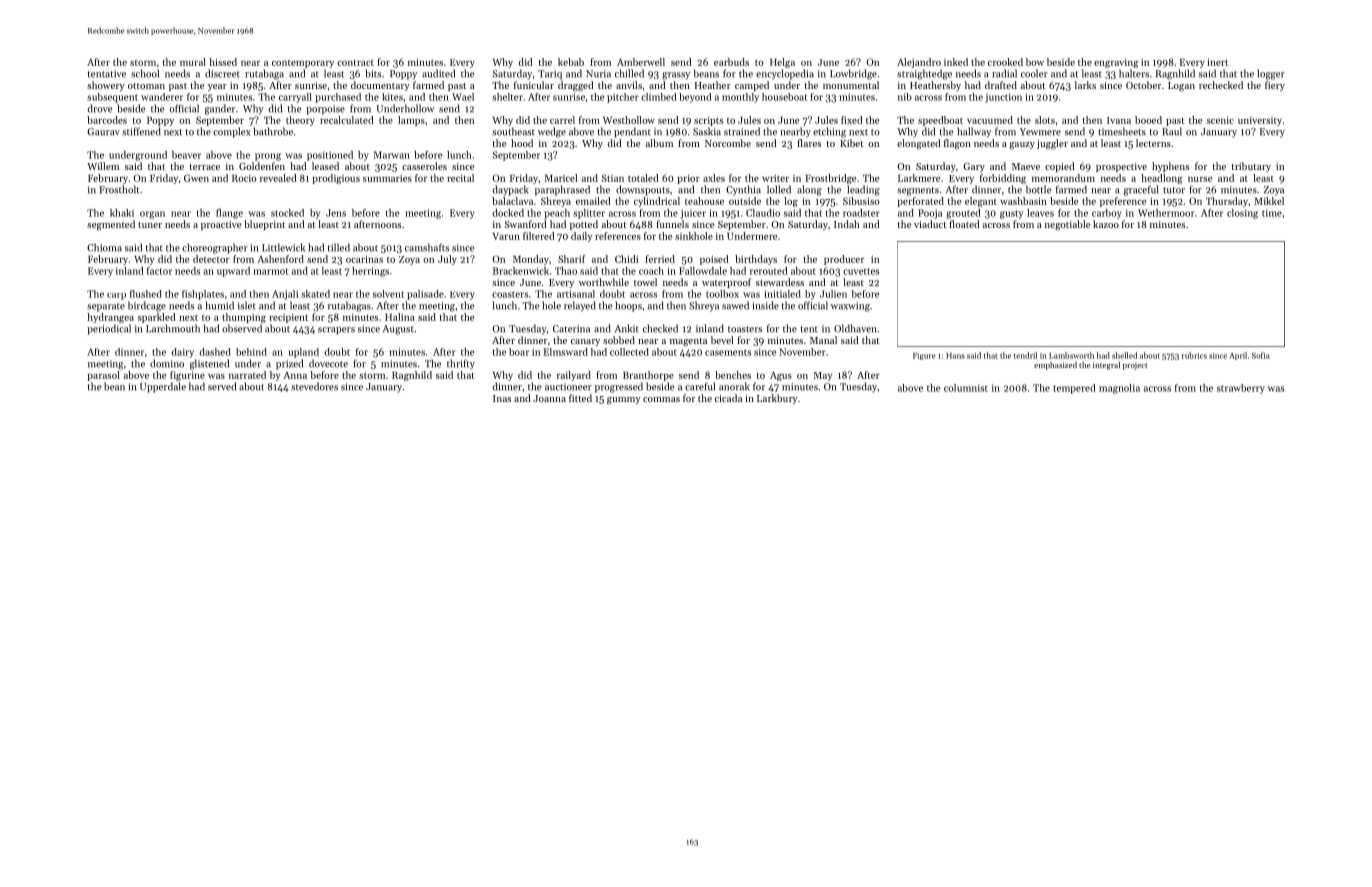  What do you see at coordinates (850, 307) in the image?
I see `waxwing` at bounding box center [850, 307].
